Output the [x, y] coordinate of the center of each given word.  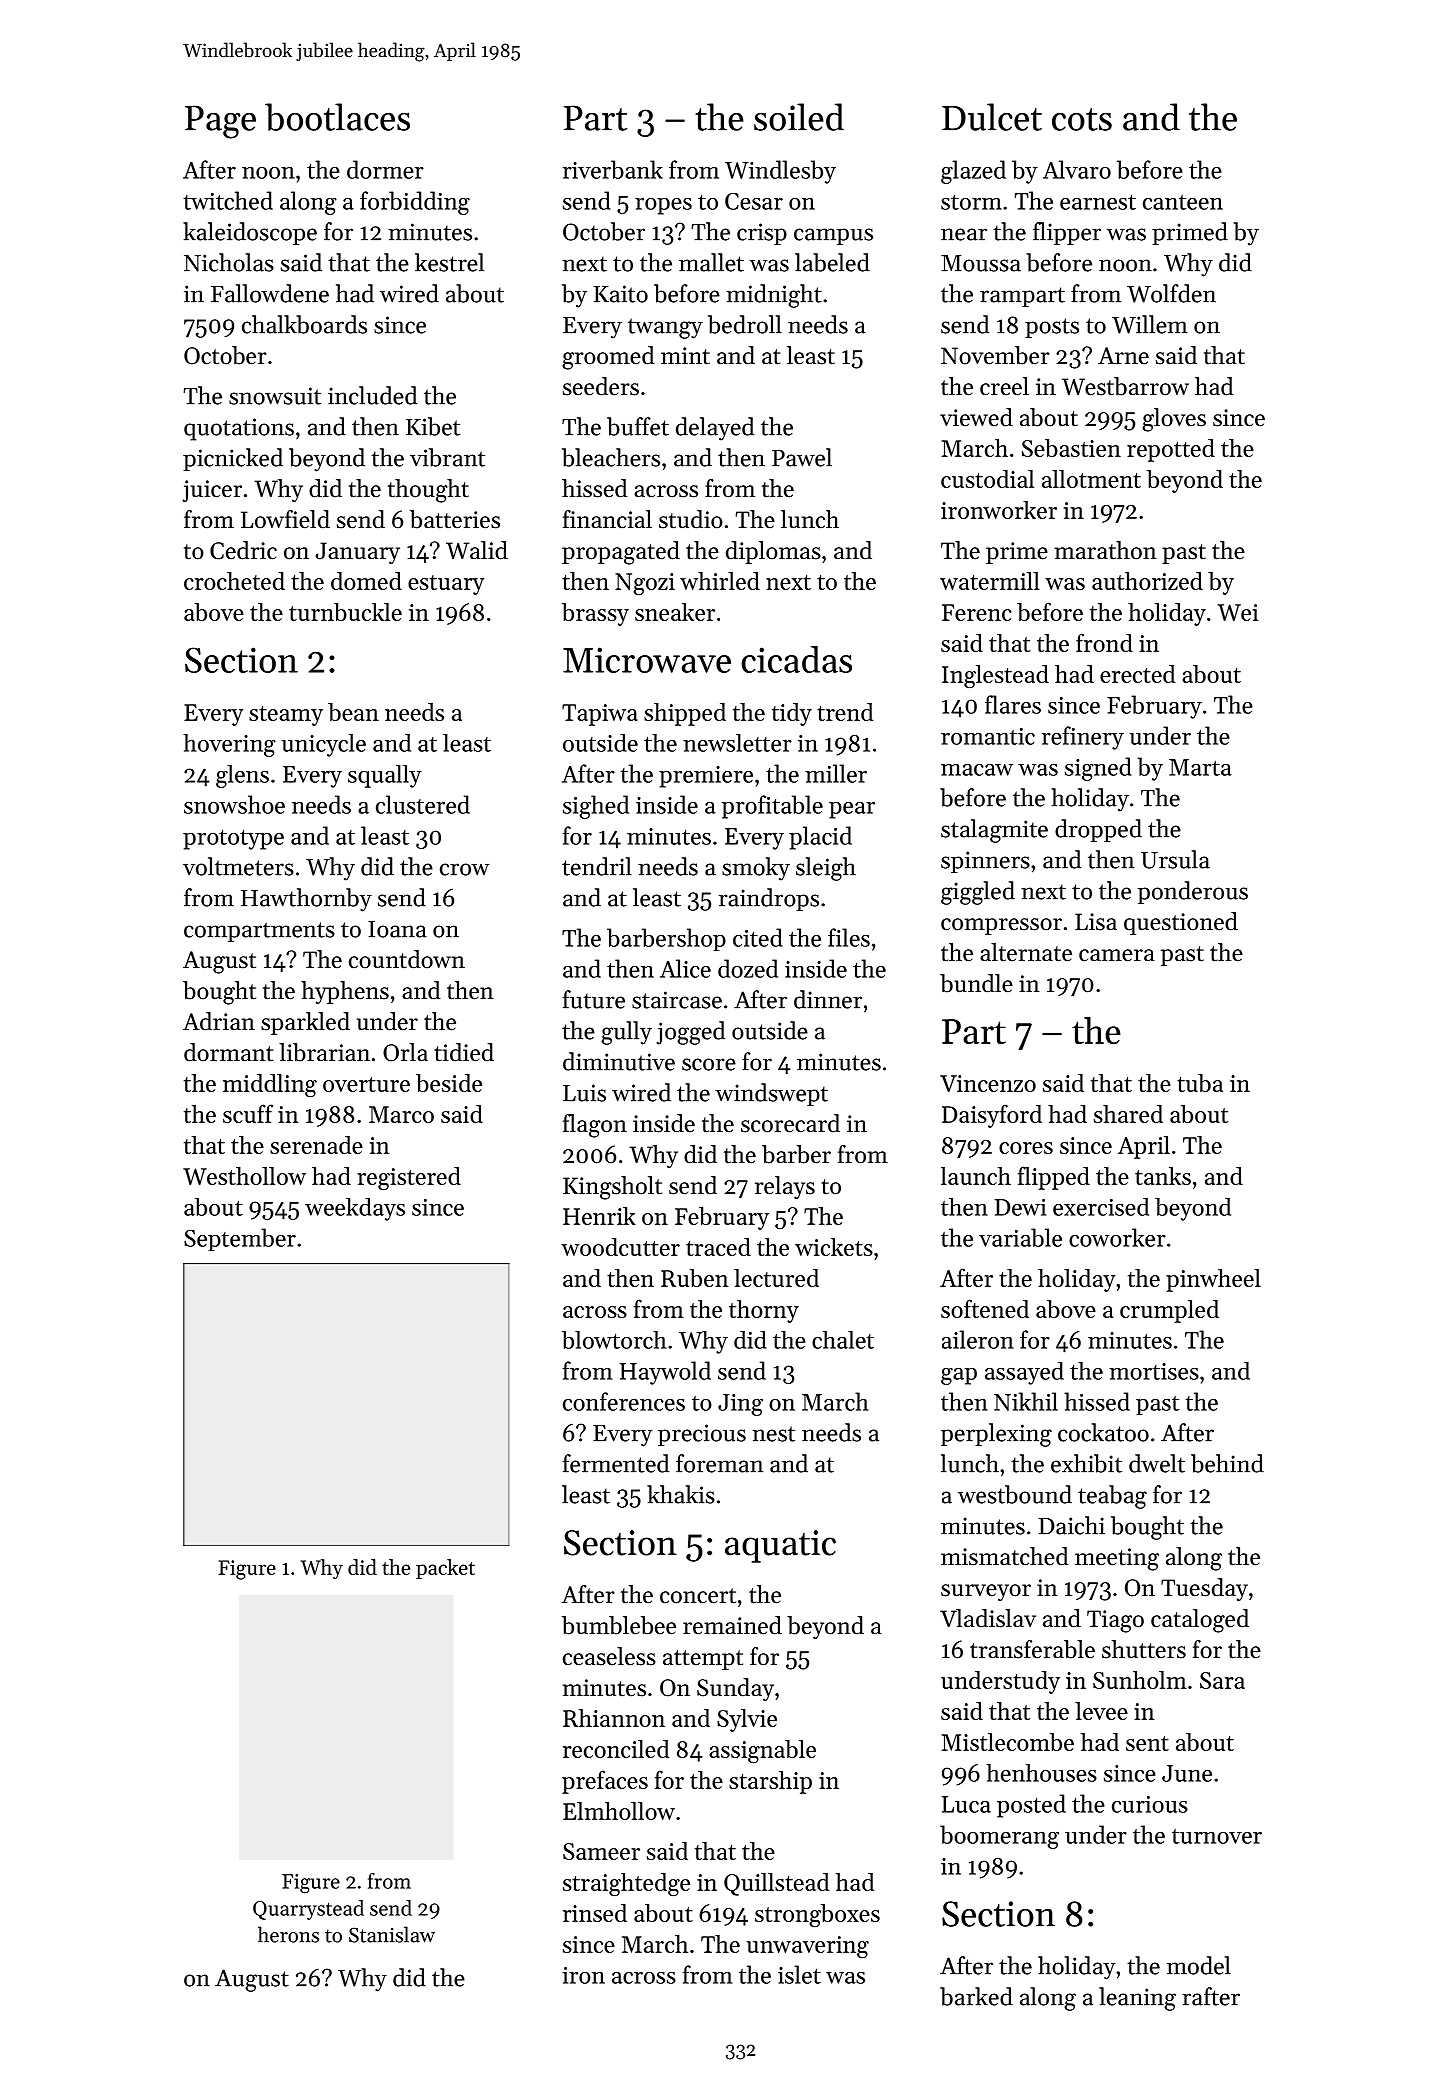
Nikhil [1026, 1401]
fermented [616, 1463]
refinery [1083, 738]
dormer [385, 169]
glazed [973, 172]
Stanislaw [392, 1934]
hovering [229, 745]
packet [445, 1569]
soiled [799, 117]
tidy [792, 714]
